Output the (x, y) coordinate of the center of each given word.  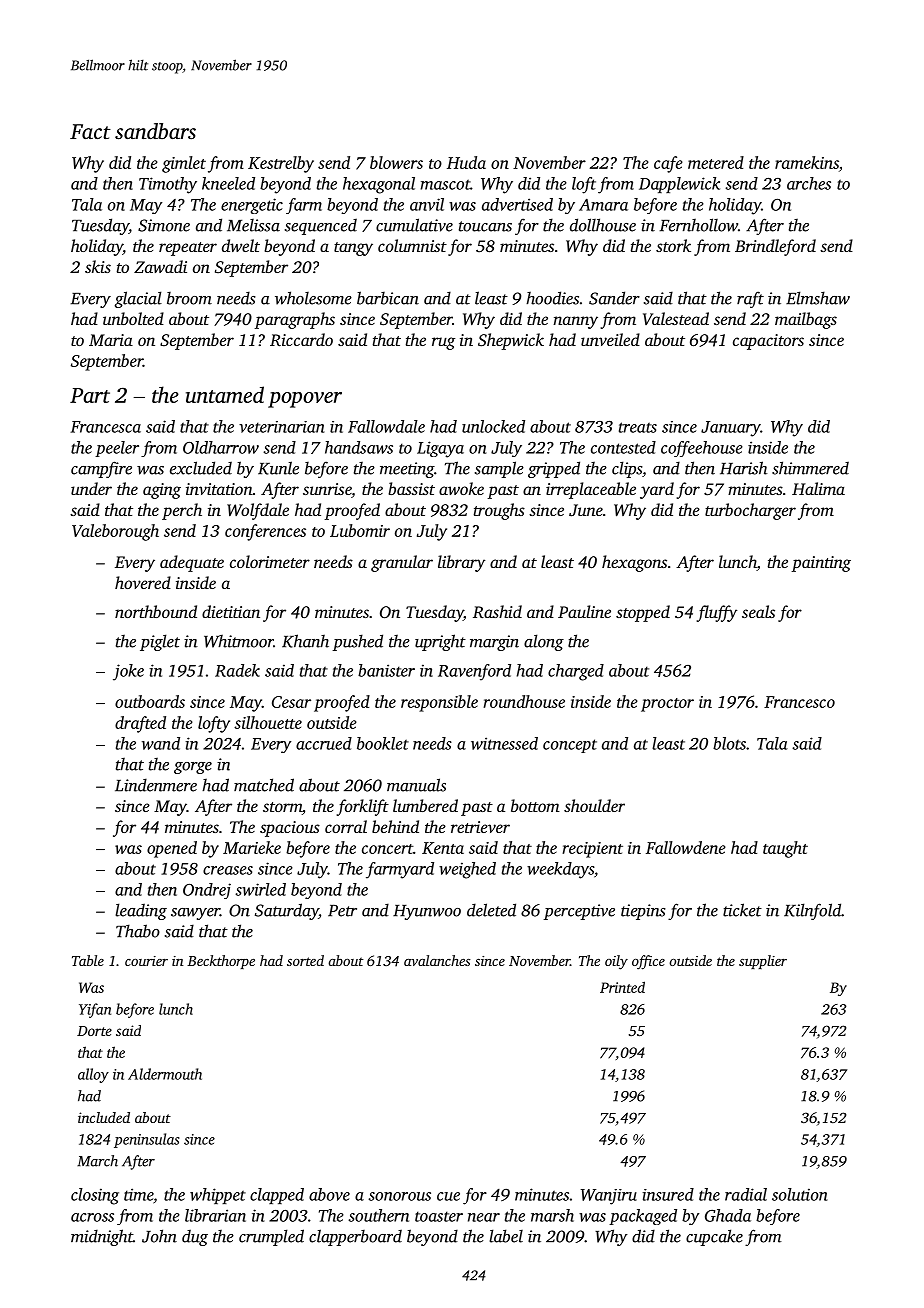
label (506, 1236)
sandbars (155, 131)
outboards (150, 701)
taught (785, 849)
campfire (101, 469)
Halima (818, 488)
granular (402, 563)
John (159, 1236)
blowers (396, 162)
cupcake (714, 1237)
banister (386, 670)
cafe (668, 164)
